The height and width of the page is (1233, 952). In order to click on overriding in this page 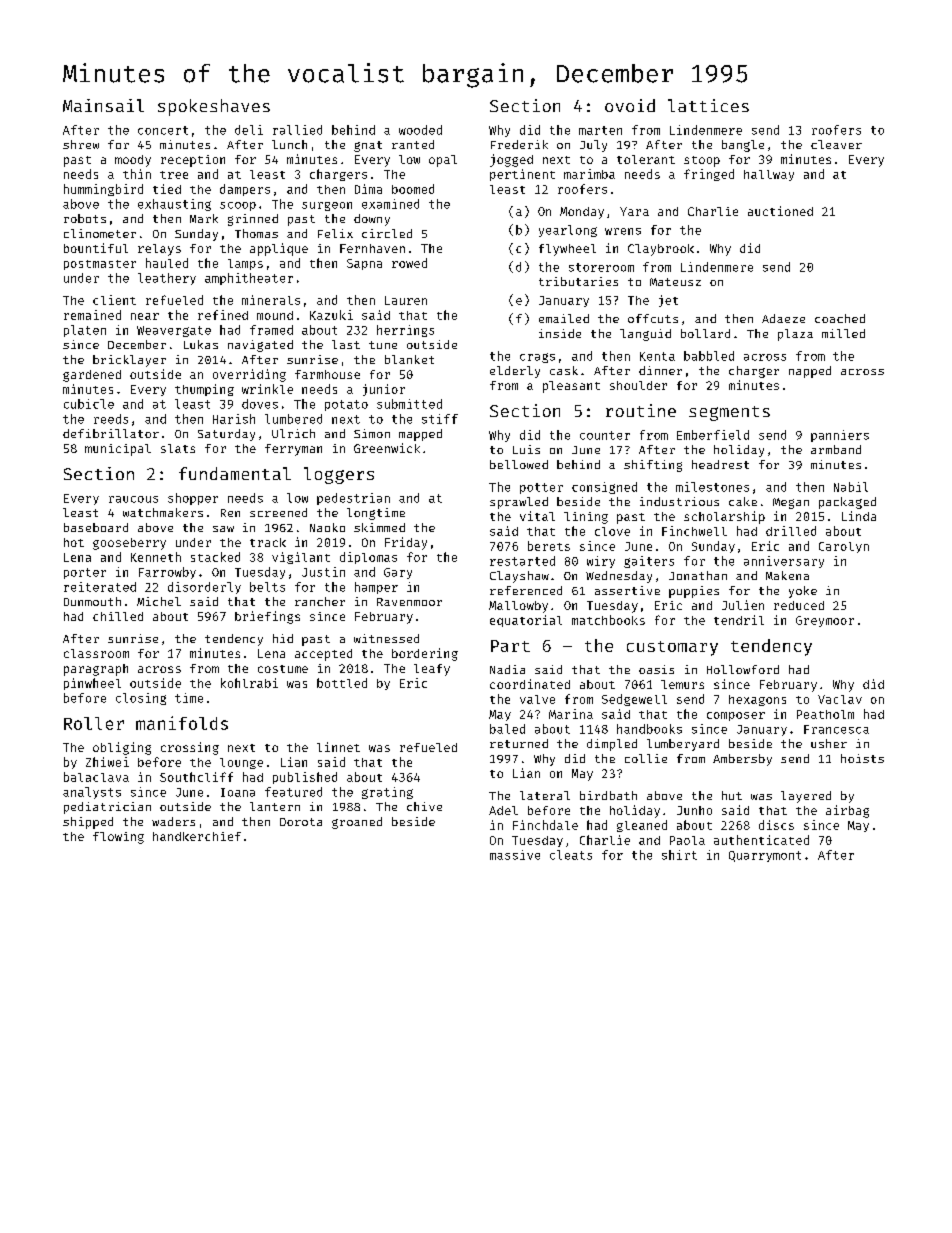, I will do `click(249, 375)`.
